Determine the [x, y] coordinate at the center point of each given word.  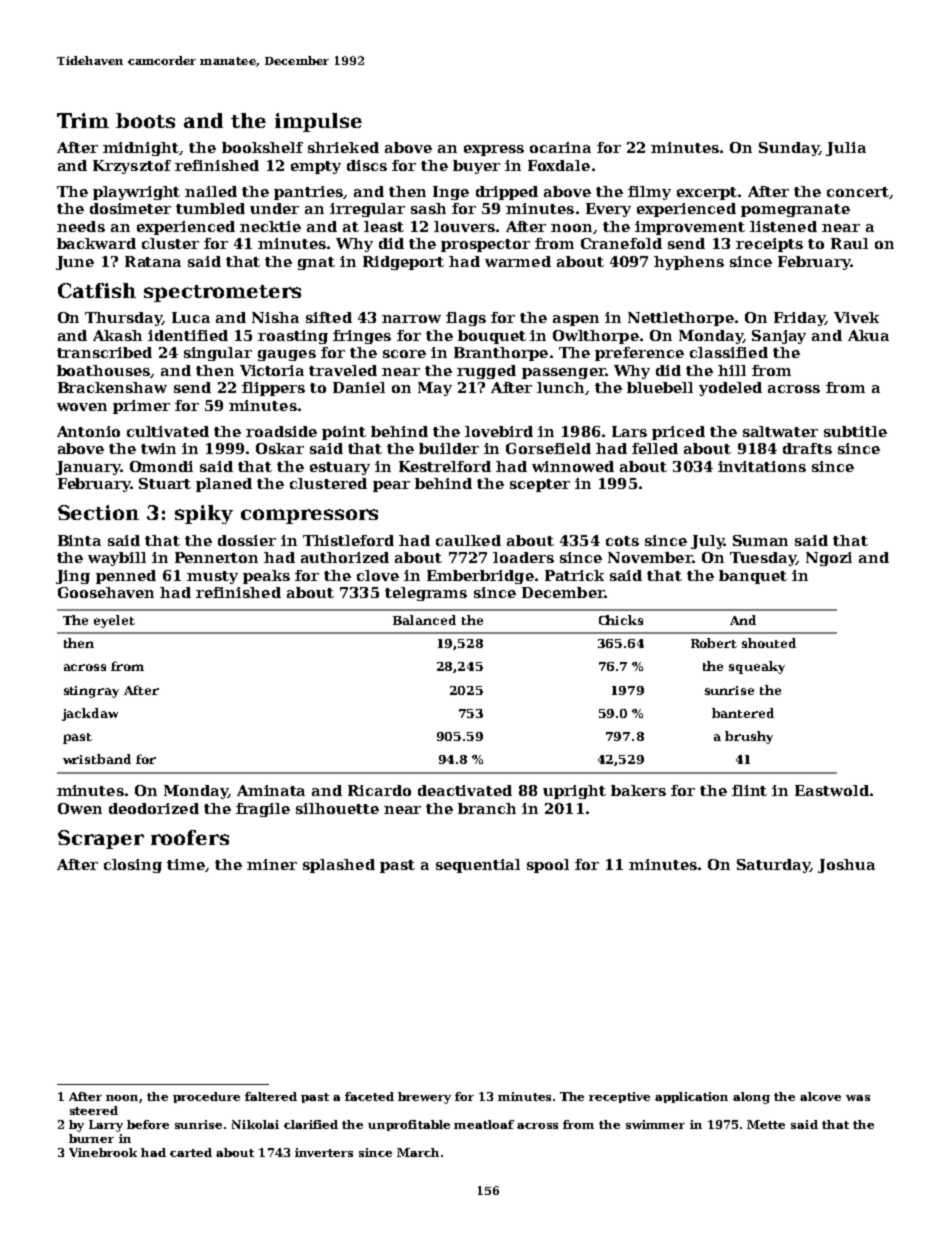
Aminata [271, 790]
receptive [619, 1097]
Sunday [789, 149]
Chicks [621, 620]
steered [94, 1110]
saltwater [780, 431]
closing [133, 866]
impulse [318, 122]
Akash [117, 335]
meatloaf [484, 1124]
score [404, 354]
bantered [743, 713]
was [858, 1098]
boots [145, 120]
